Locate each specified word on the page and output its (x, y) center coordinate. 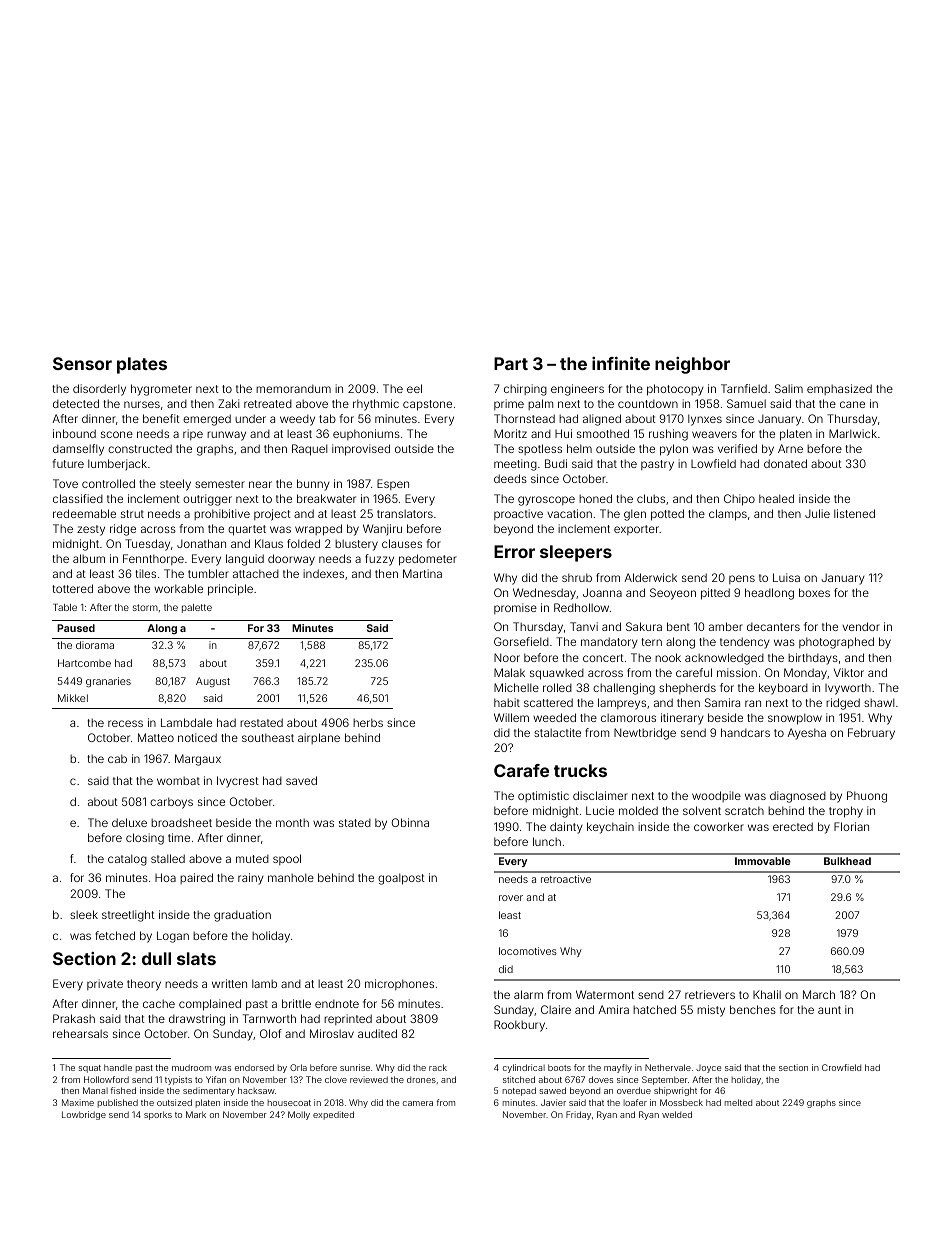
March (819, 994)
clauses (402, 543)
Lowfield (713, 463)
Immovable (763, 861)
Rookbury (519, 1026)
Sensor (82, 363)
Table (65, 607)
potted (667, 515)
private (105, 984)
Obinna (410, 822)
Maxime (78, 1102)
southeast (268, 737)
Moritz (510, 433)
